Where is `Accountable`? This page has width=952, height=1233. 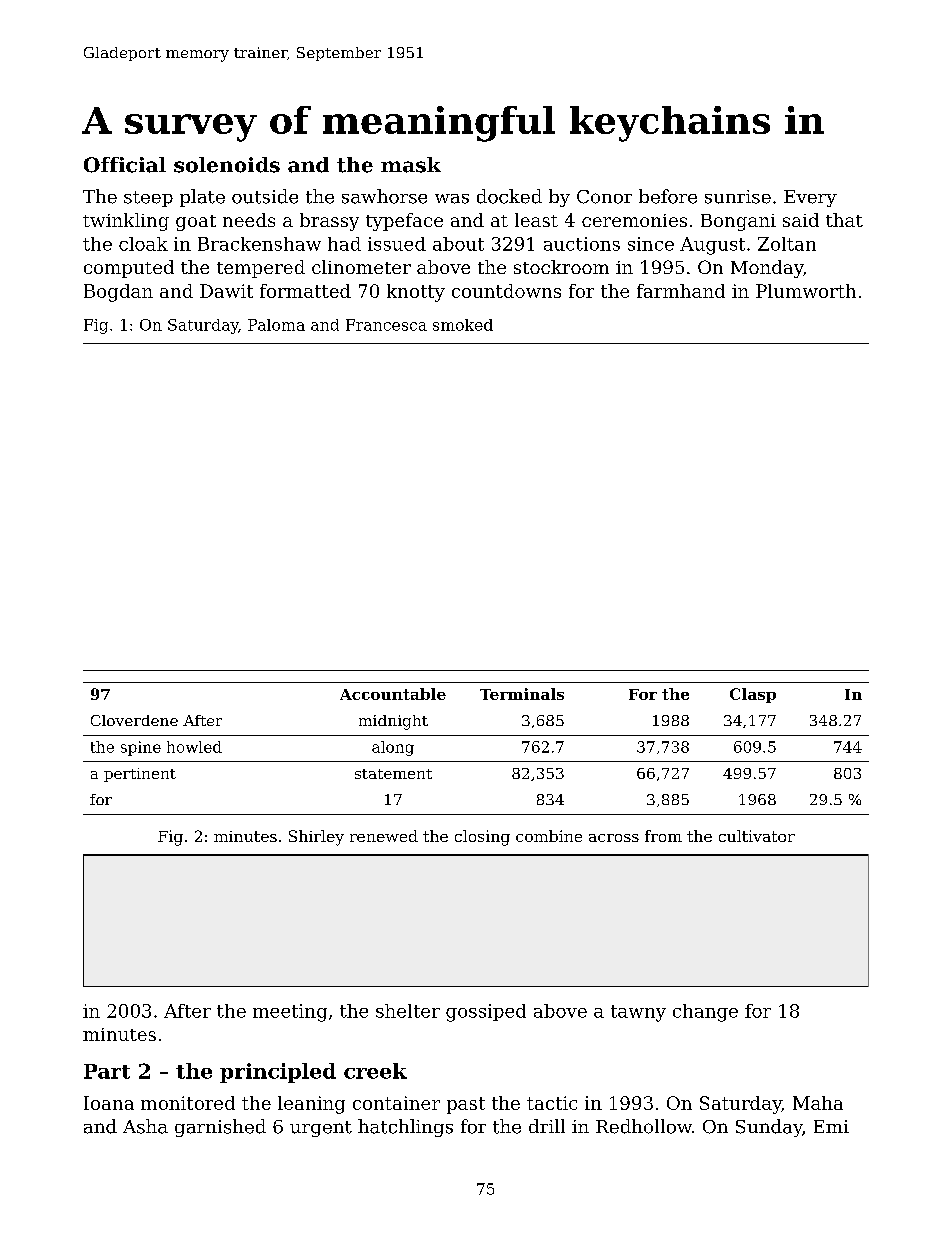
Accountable is located at coordinates (393, 694).
